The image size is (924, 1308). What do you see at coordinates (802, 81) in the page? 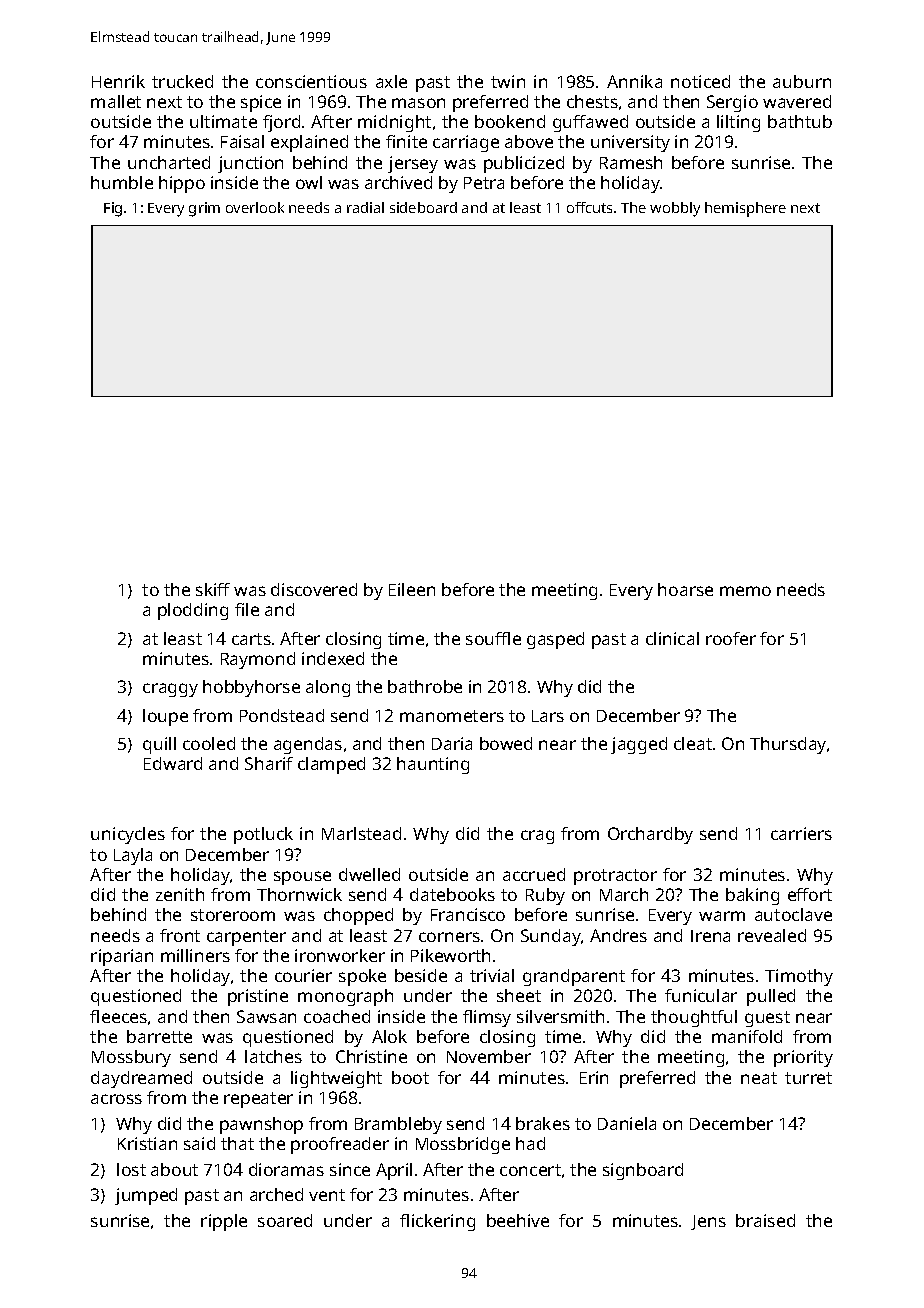
I see `auburn` at bounding box center [802, 81].
